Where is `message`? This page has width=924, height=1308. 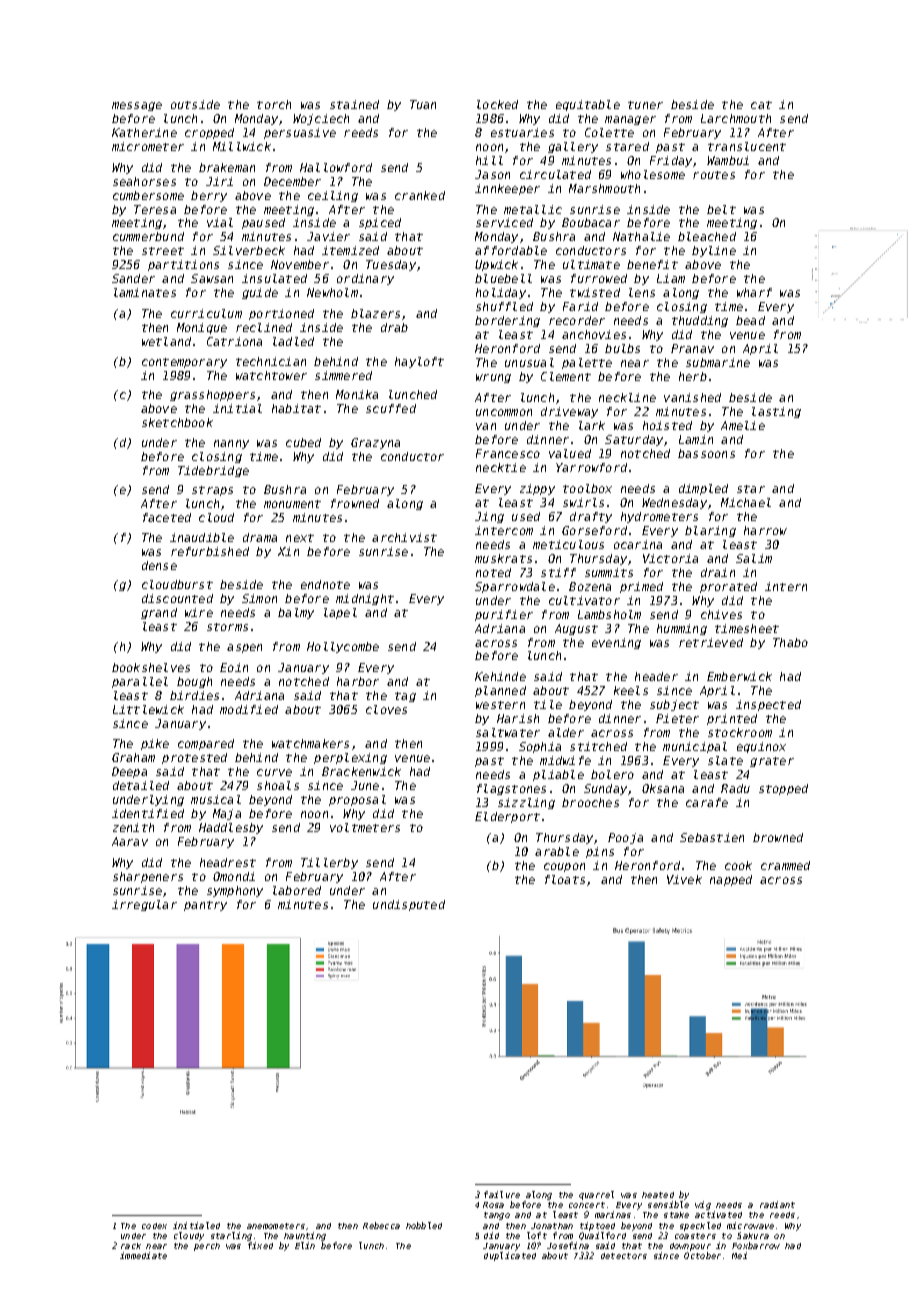 message is located at coordinates (137, 106).
